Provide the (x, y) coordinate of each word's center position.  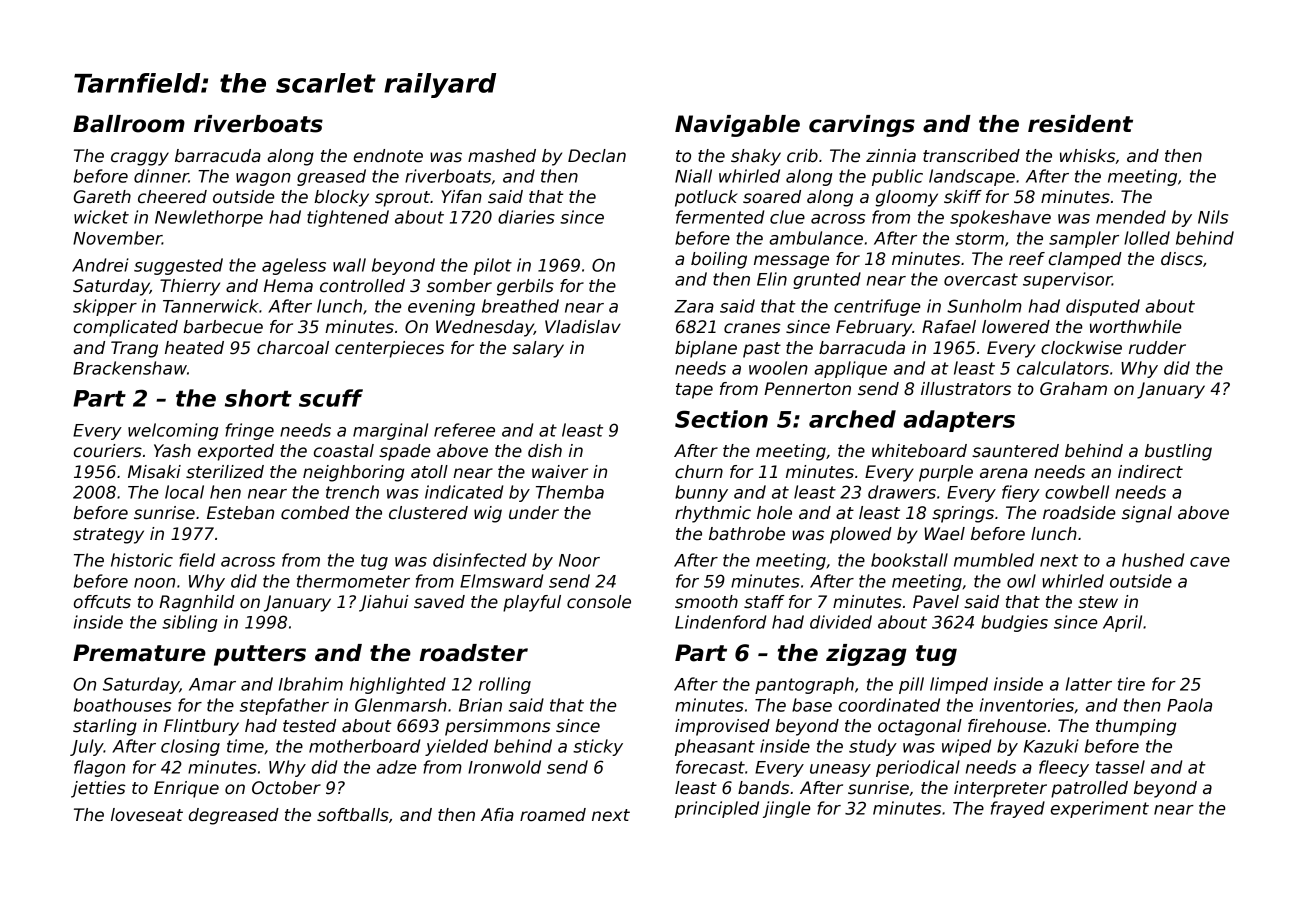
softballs (353, 815)
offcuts (102, 602)
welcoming (173, 431)
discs (1182, 259)
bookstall (909, 560)
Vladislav (583, 327)
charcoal (293, 348)
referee (464, 430)
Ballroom (129, 124)
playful (532, 603)
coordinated (889, 705)
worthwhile (1135, 327)
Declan (597, 156)
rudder (1157, 348)
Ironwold (504, 767)
